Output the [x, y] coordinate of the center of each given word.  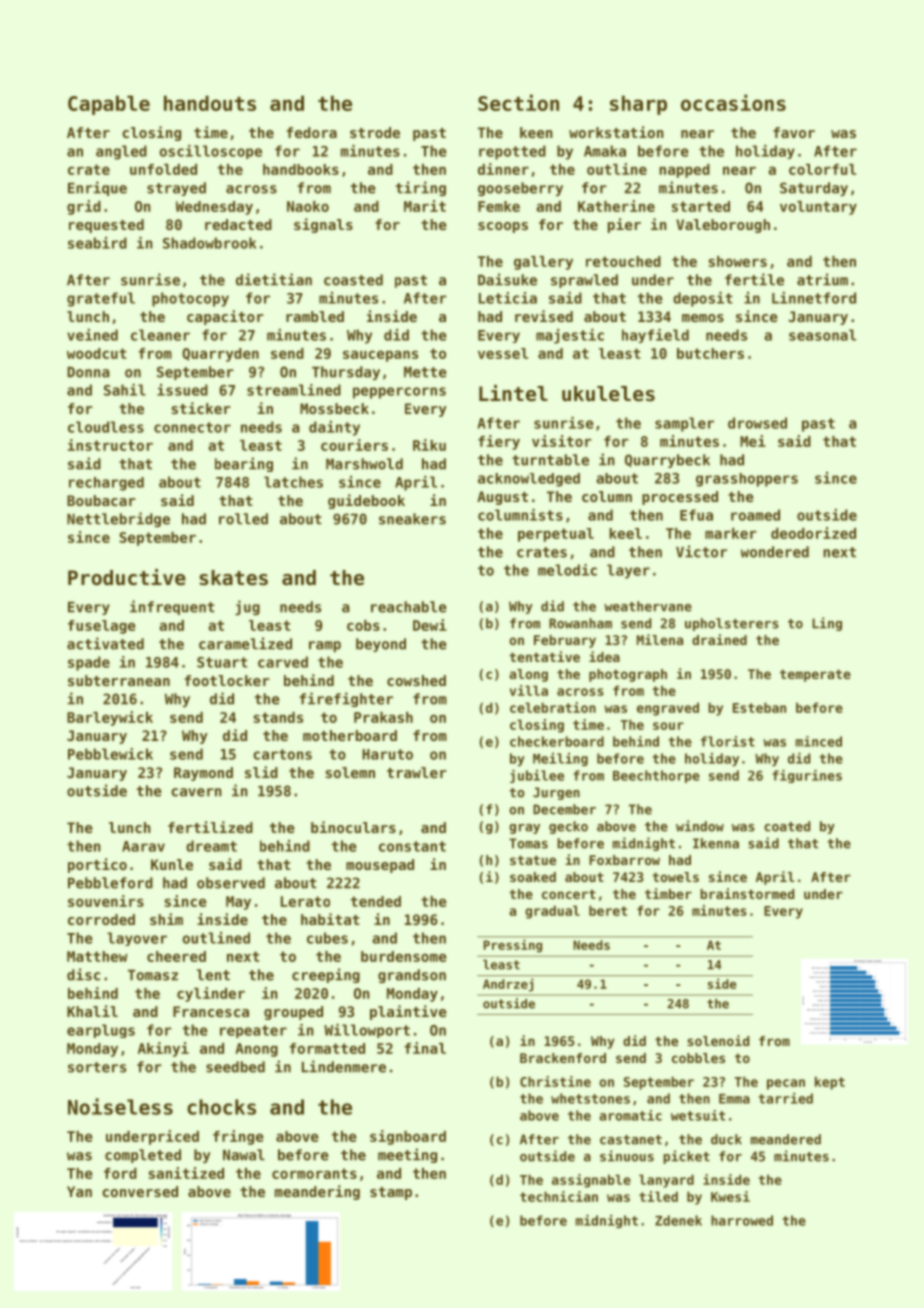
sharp [638, 105]
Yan [79, 1191]
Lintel [513, 393]
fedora [312, 132]
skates [233, 578]
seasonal [822, 335]
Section [518, 102]
